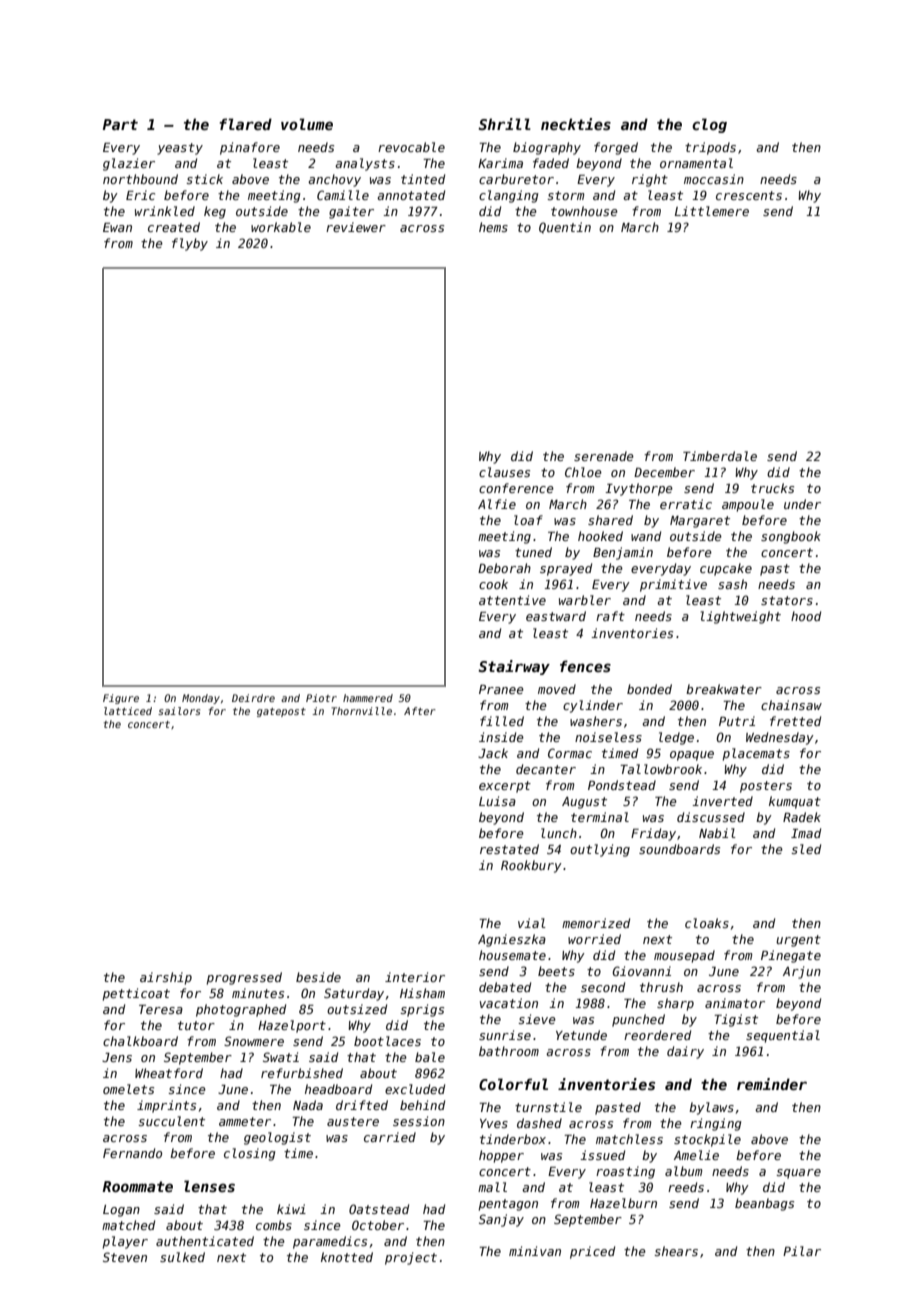 The image size is (924, 1314). I want to click on Littlemere, so click(712, 211).
